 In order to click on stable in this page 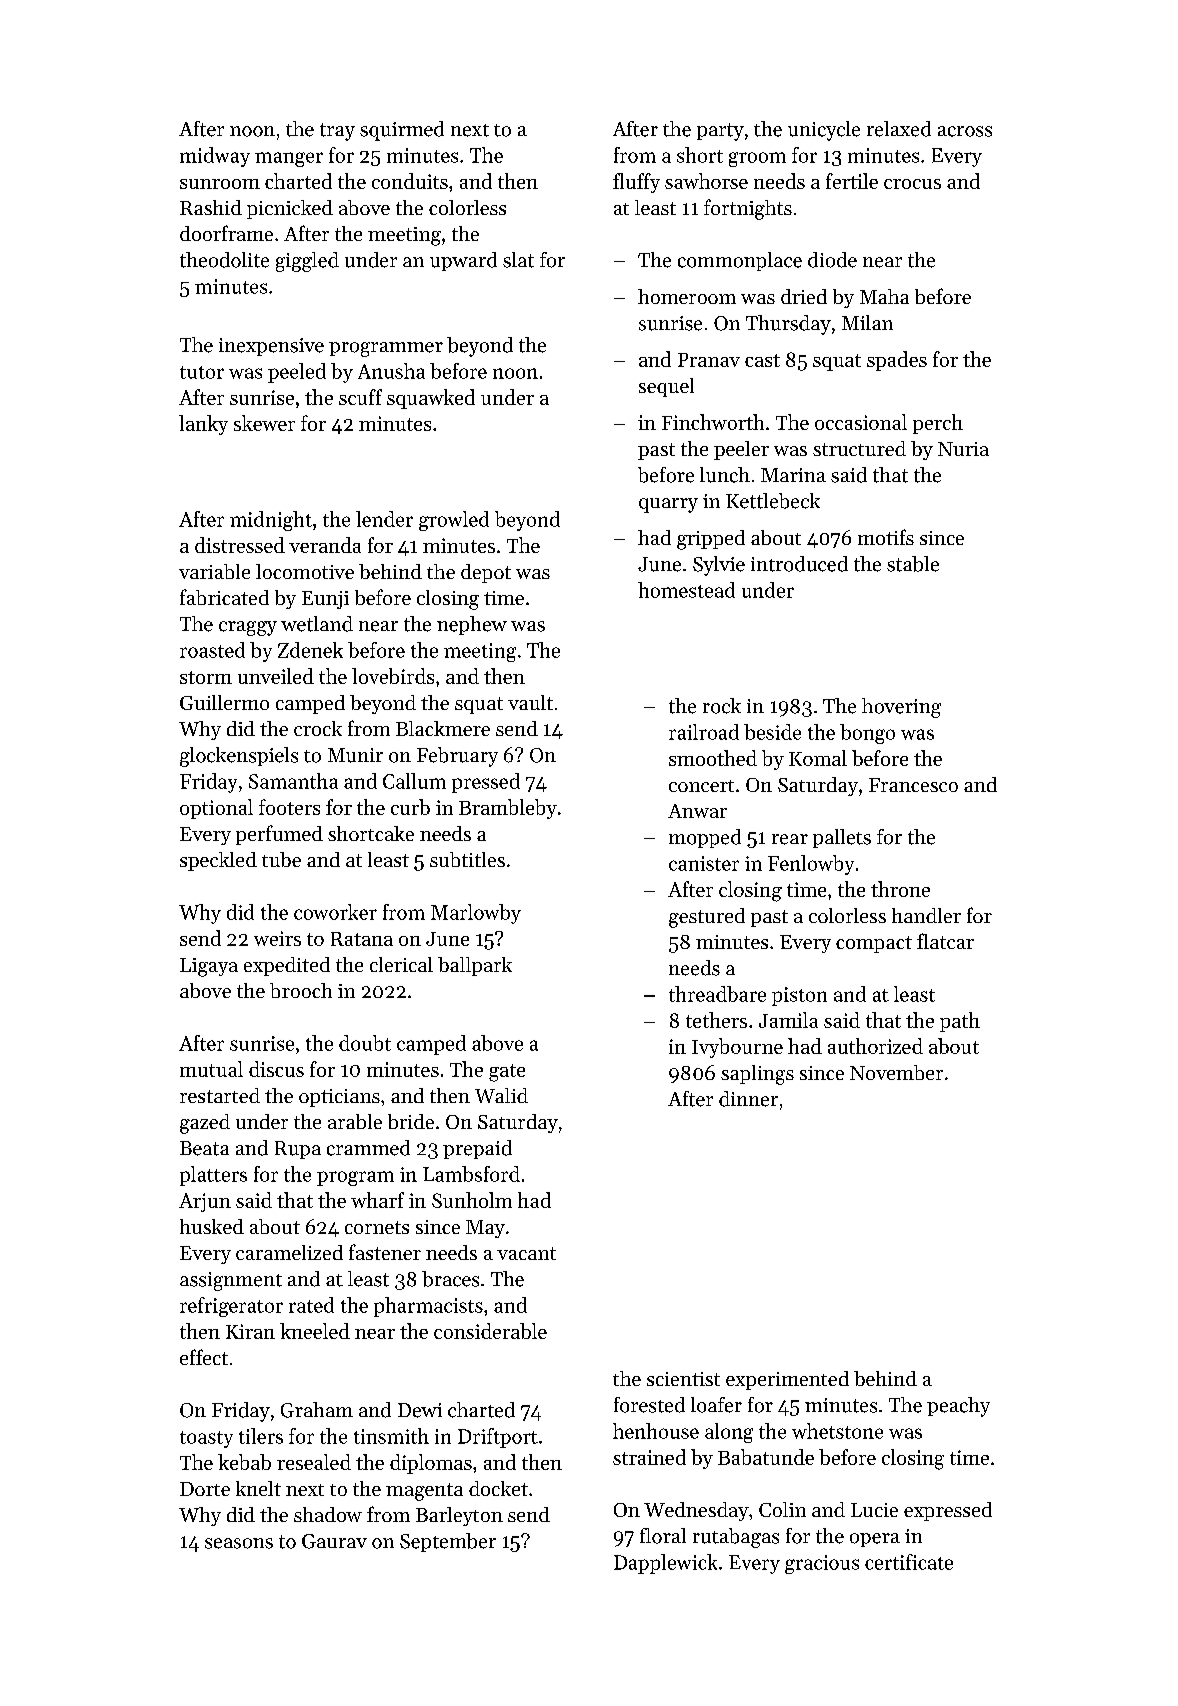, I will do `click(913, 564)`.
